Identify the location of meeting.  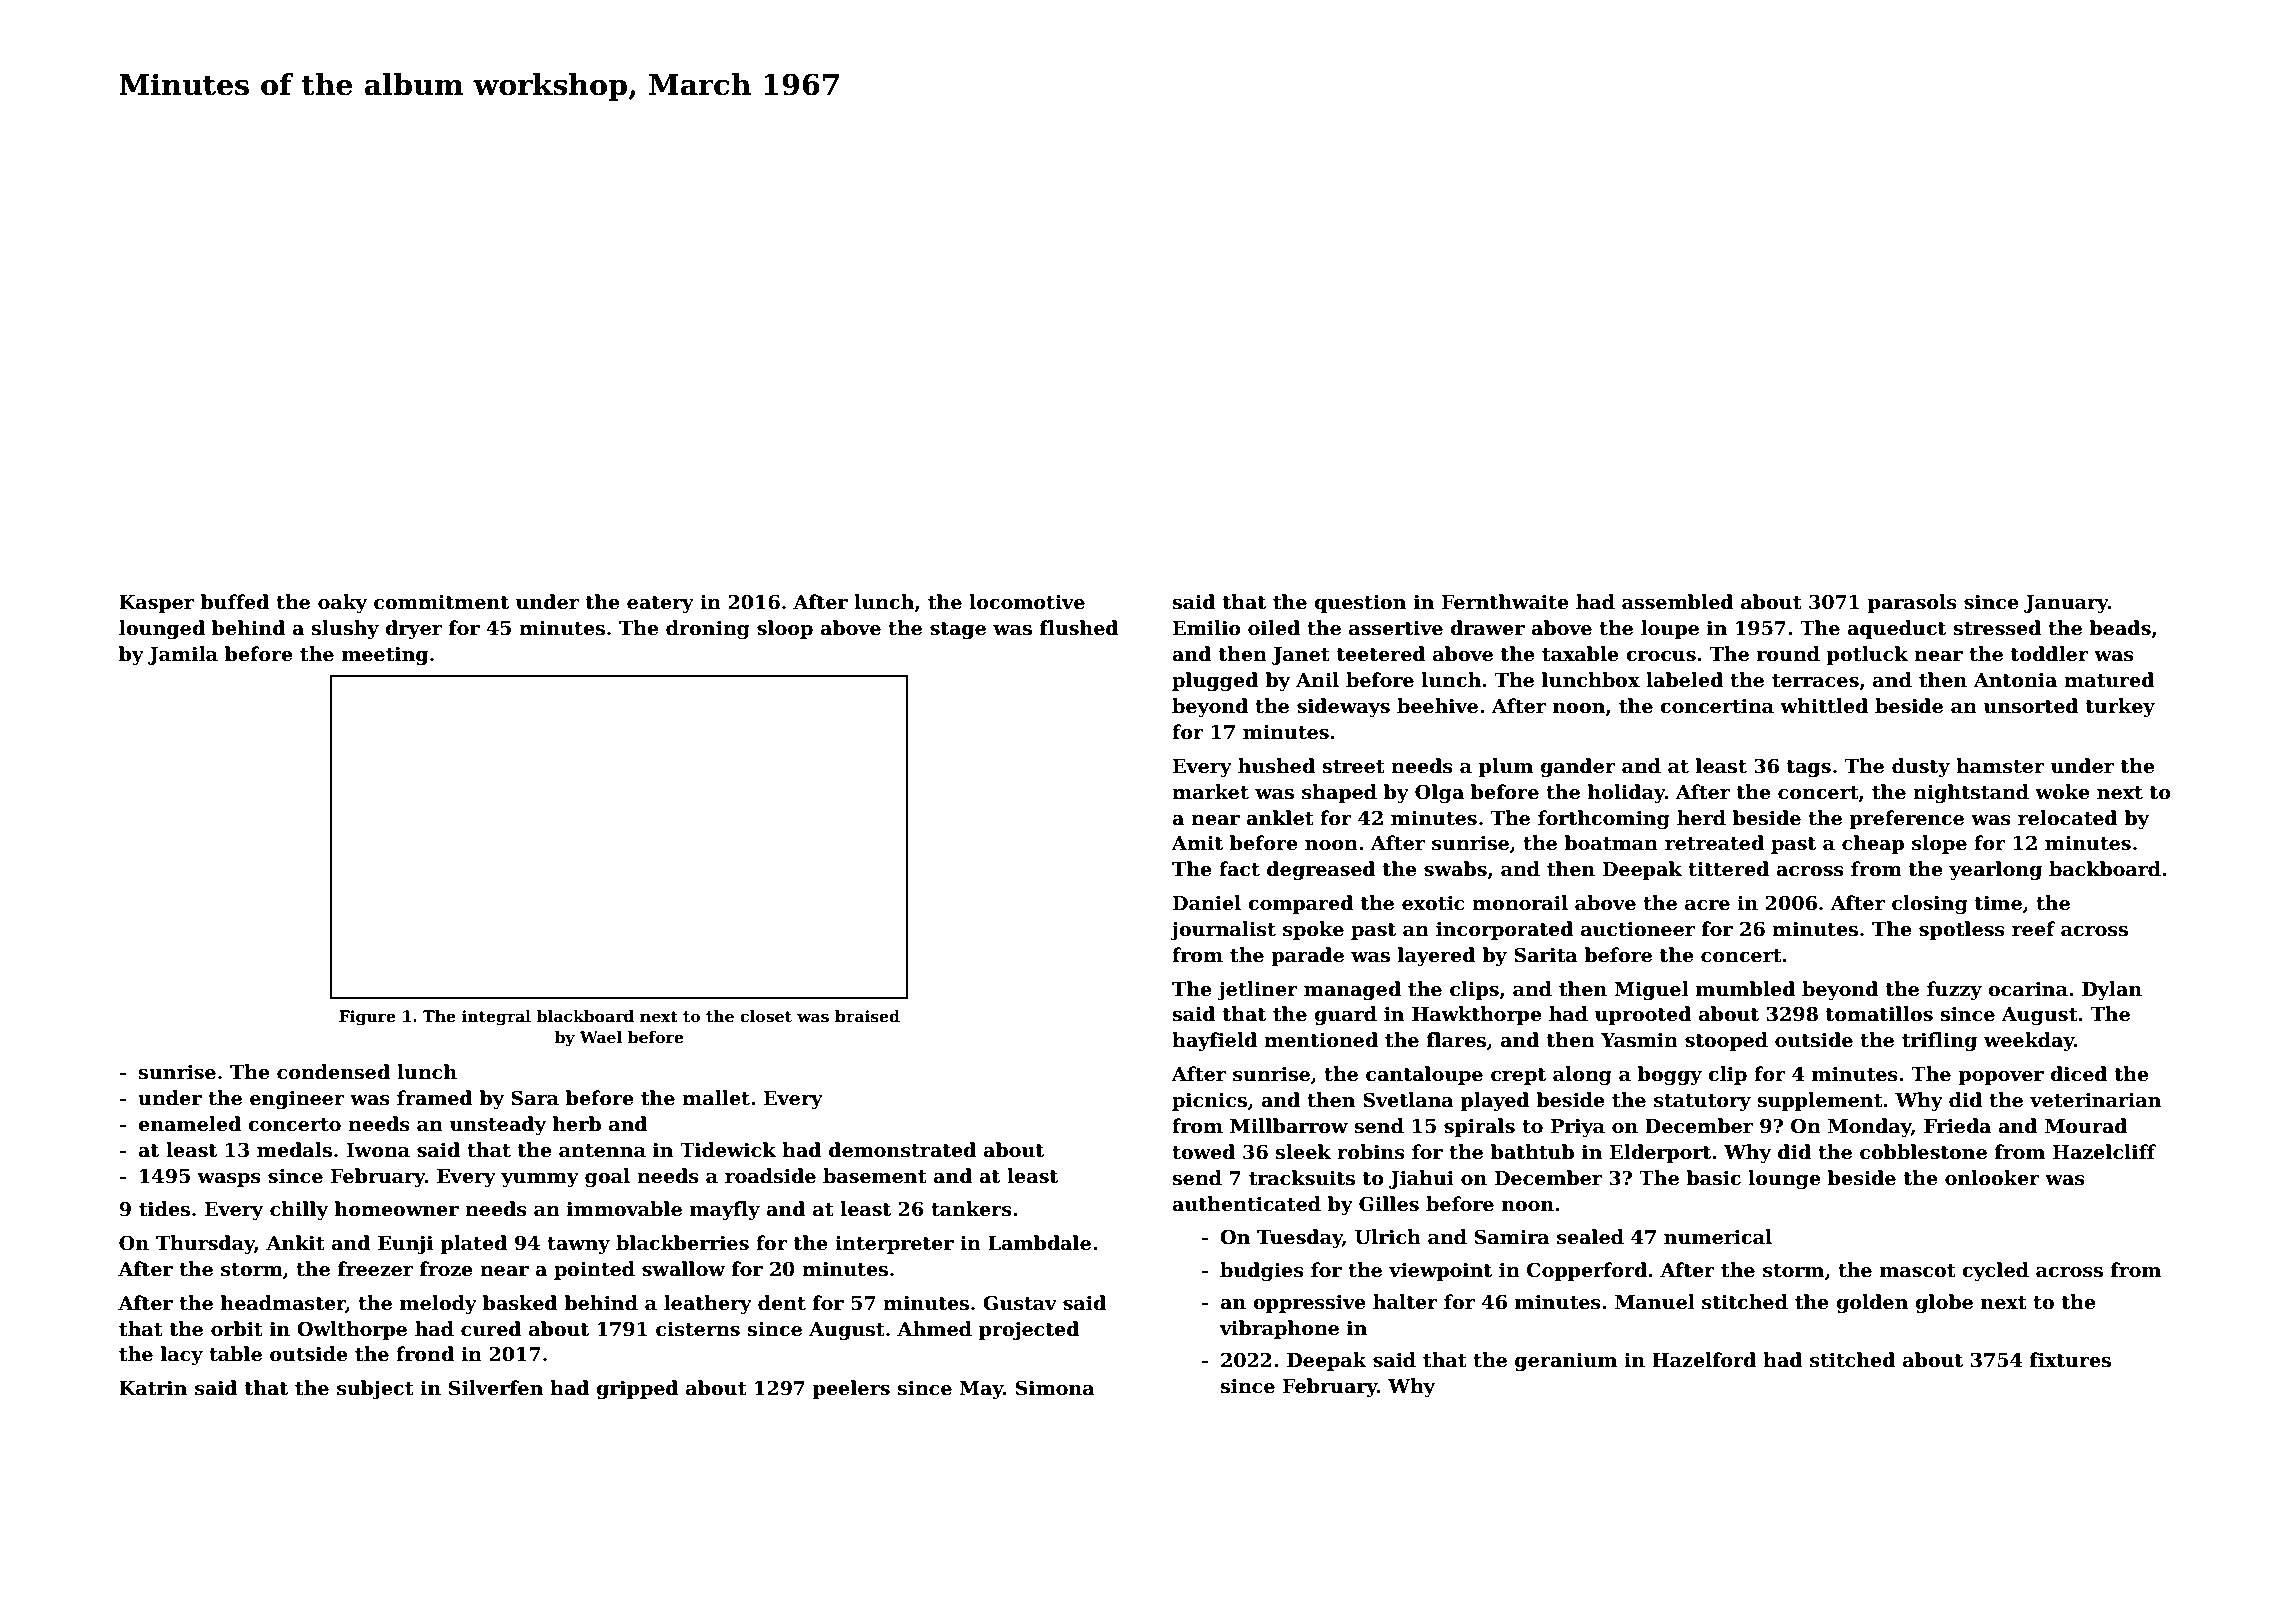
(385, 656).
